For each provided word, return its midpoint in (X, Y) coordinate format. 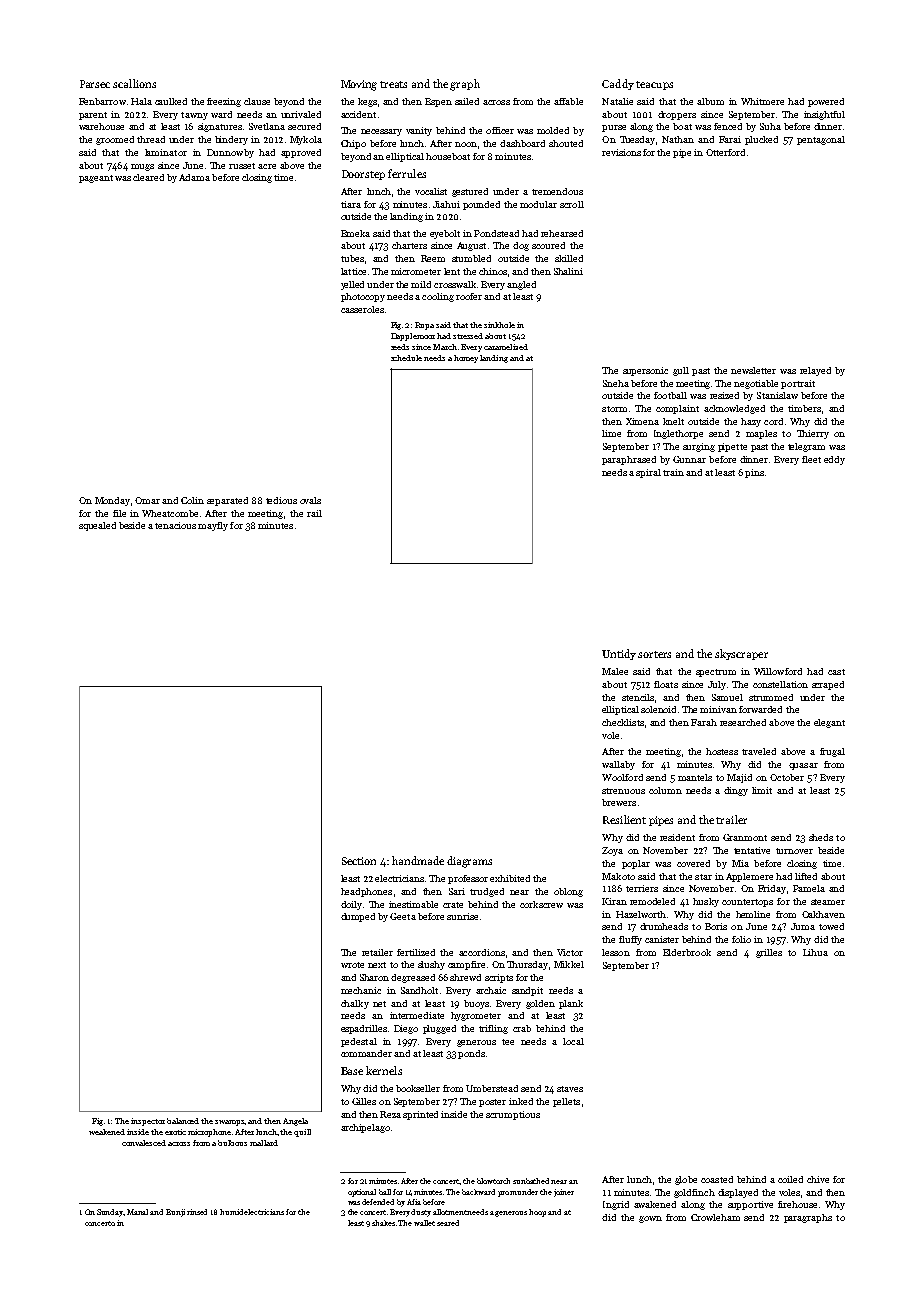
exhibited (510, 878)
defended (378, 1202)
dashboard (522, 143)
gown (650, 1219)
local (573, 1041)
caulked (171, 101)
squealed (97, 526)
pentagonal (821, 140)
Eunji (175, 1213)
